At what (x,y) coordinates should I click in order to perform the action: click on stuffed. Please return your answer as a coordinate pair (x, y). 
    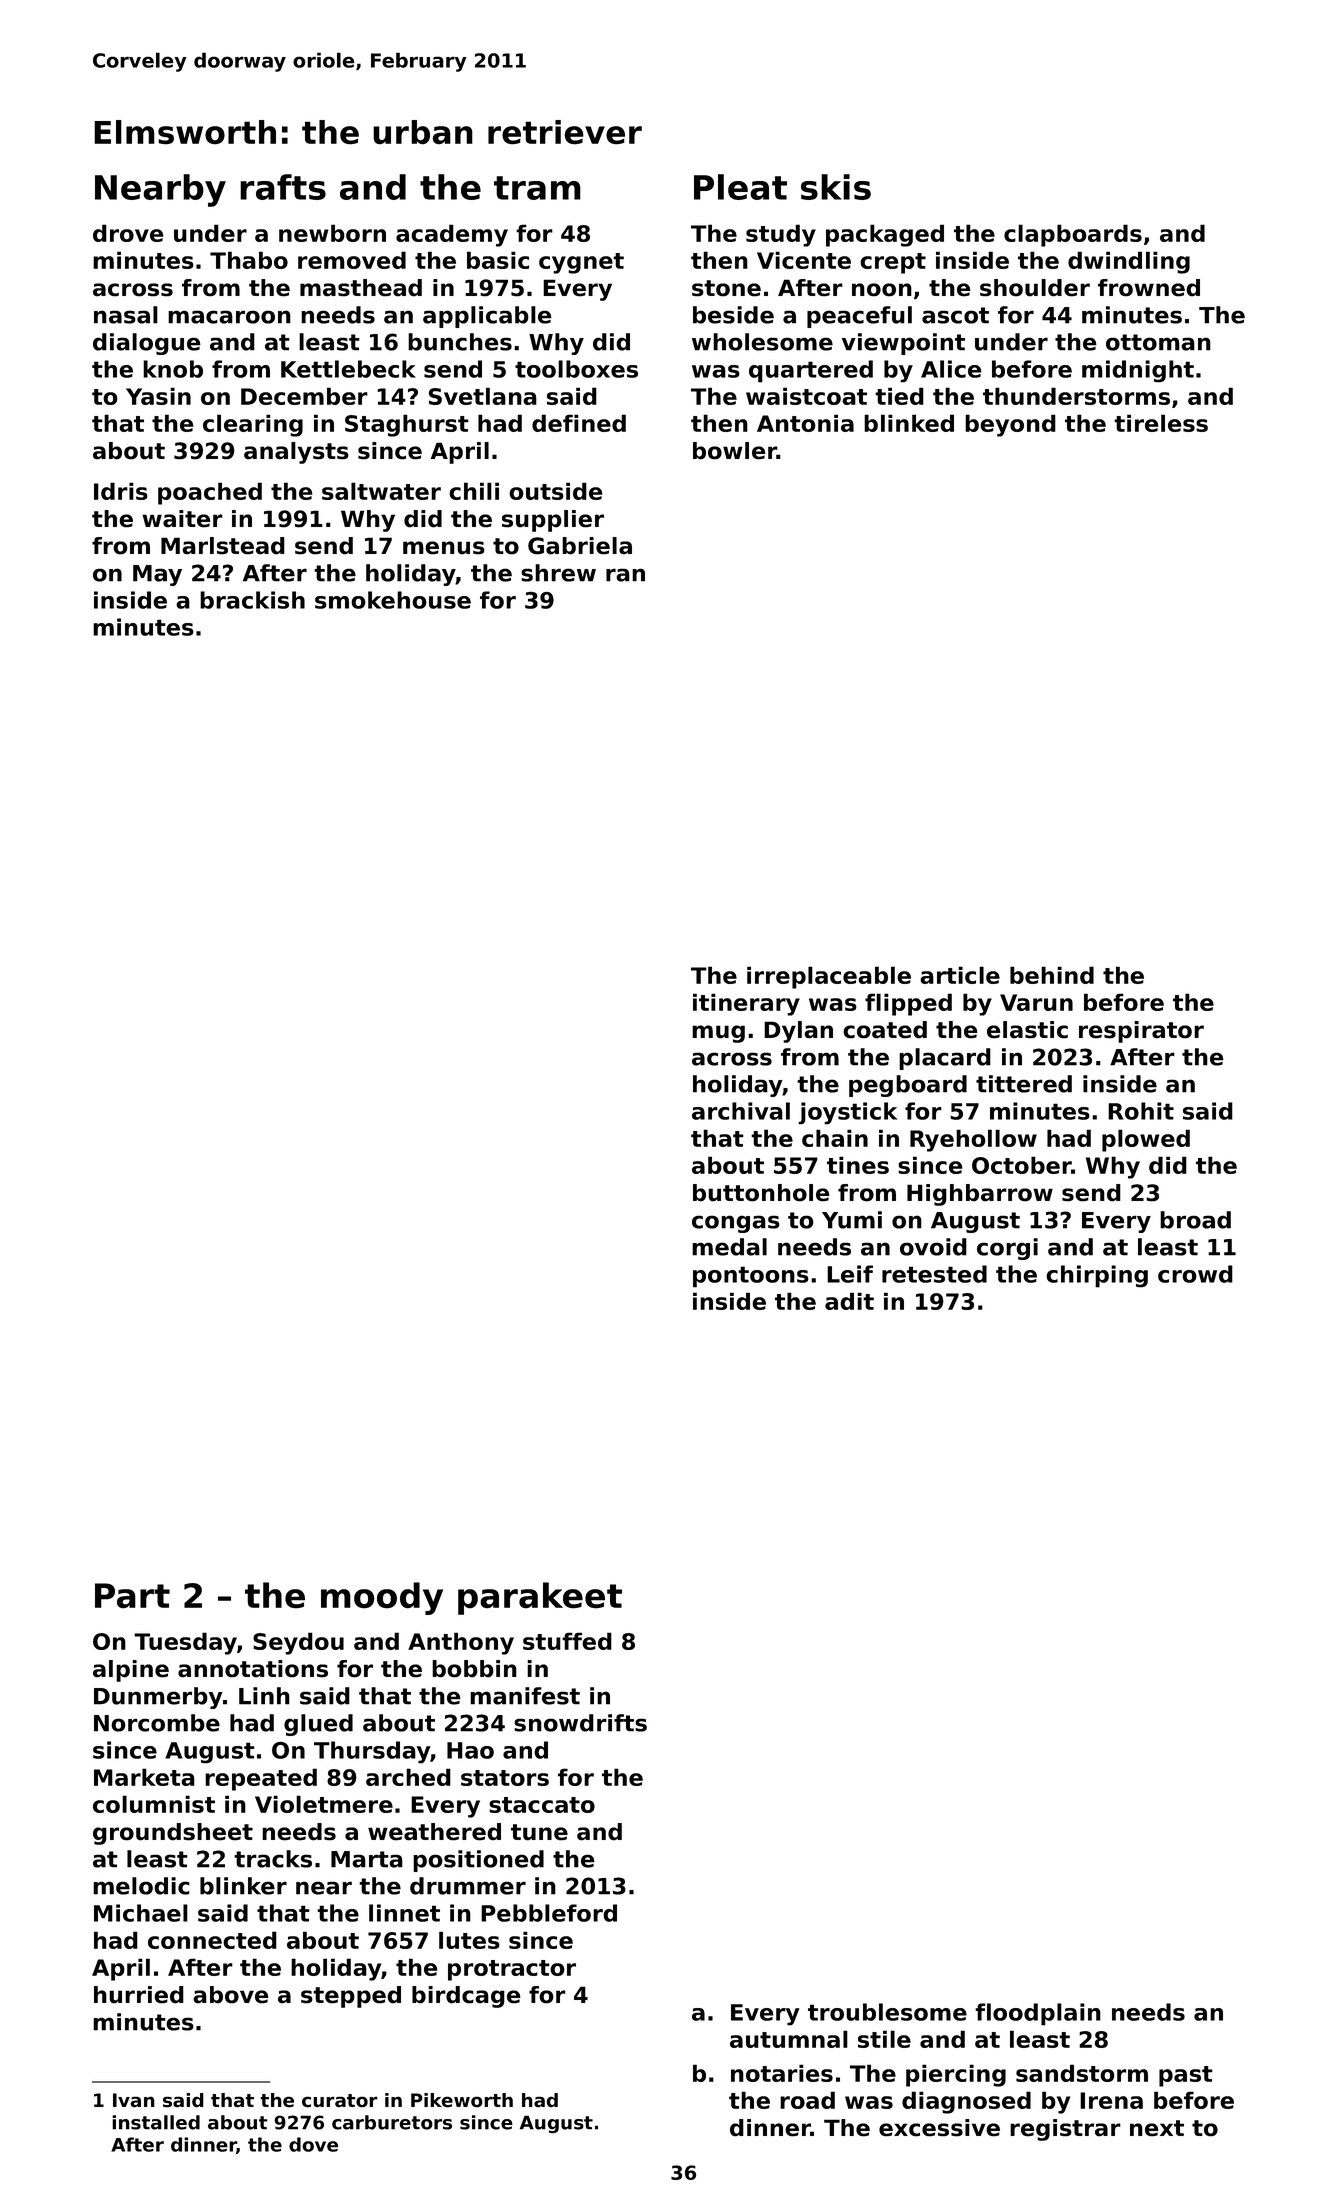
    Looking at the image, I should click on (567, 1641).
